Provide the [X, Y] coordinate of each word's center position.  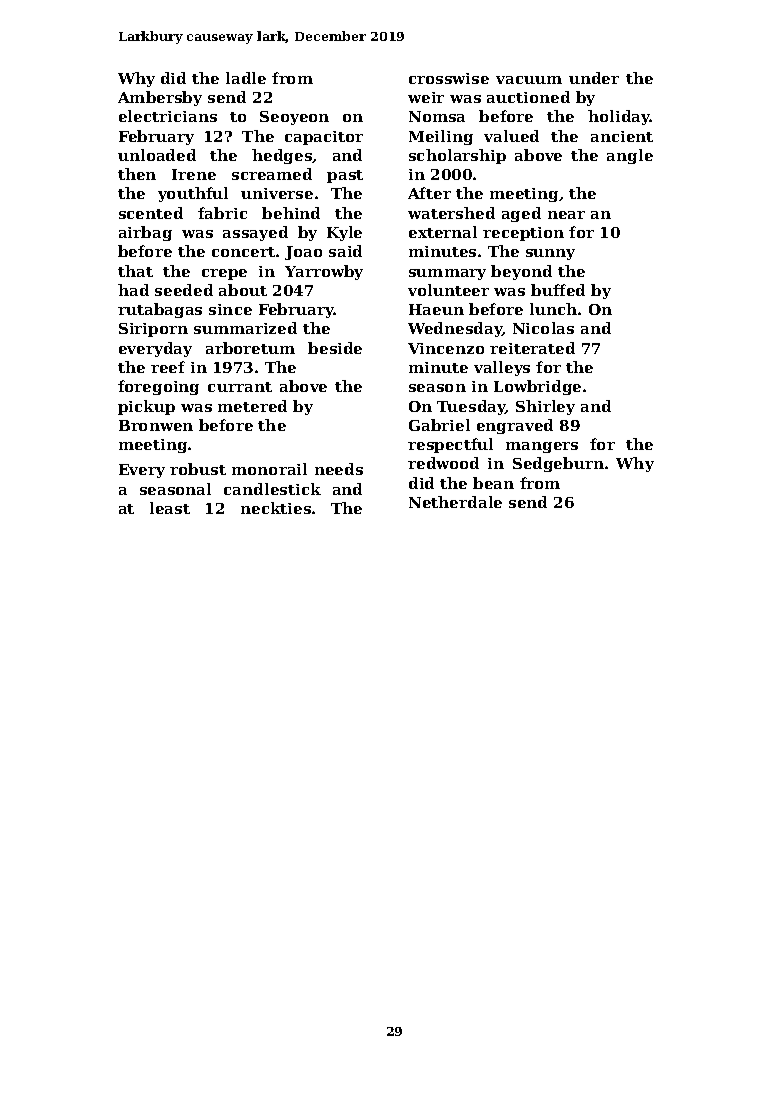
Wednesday [455, 329]
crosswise [449, 78]
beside [335, 348]
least [170, 508]
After [429, 193]
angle [630, 156]
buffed [558, 290]
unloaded [157, 155]
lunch [553, 309]
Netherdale [455, 502]
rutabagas [160, 310]
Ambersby [160, 98]
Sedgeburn [558, 464]
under [594, 78]
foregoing [158, 387]
